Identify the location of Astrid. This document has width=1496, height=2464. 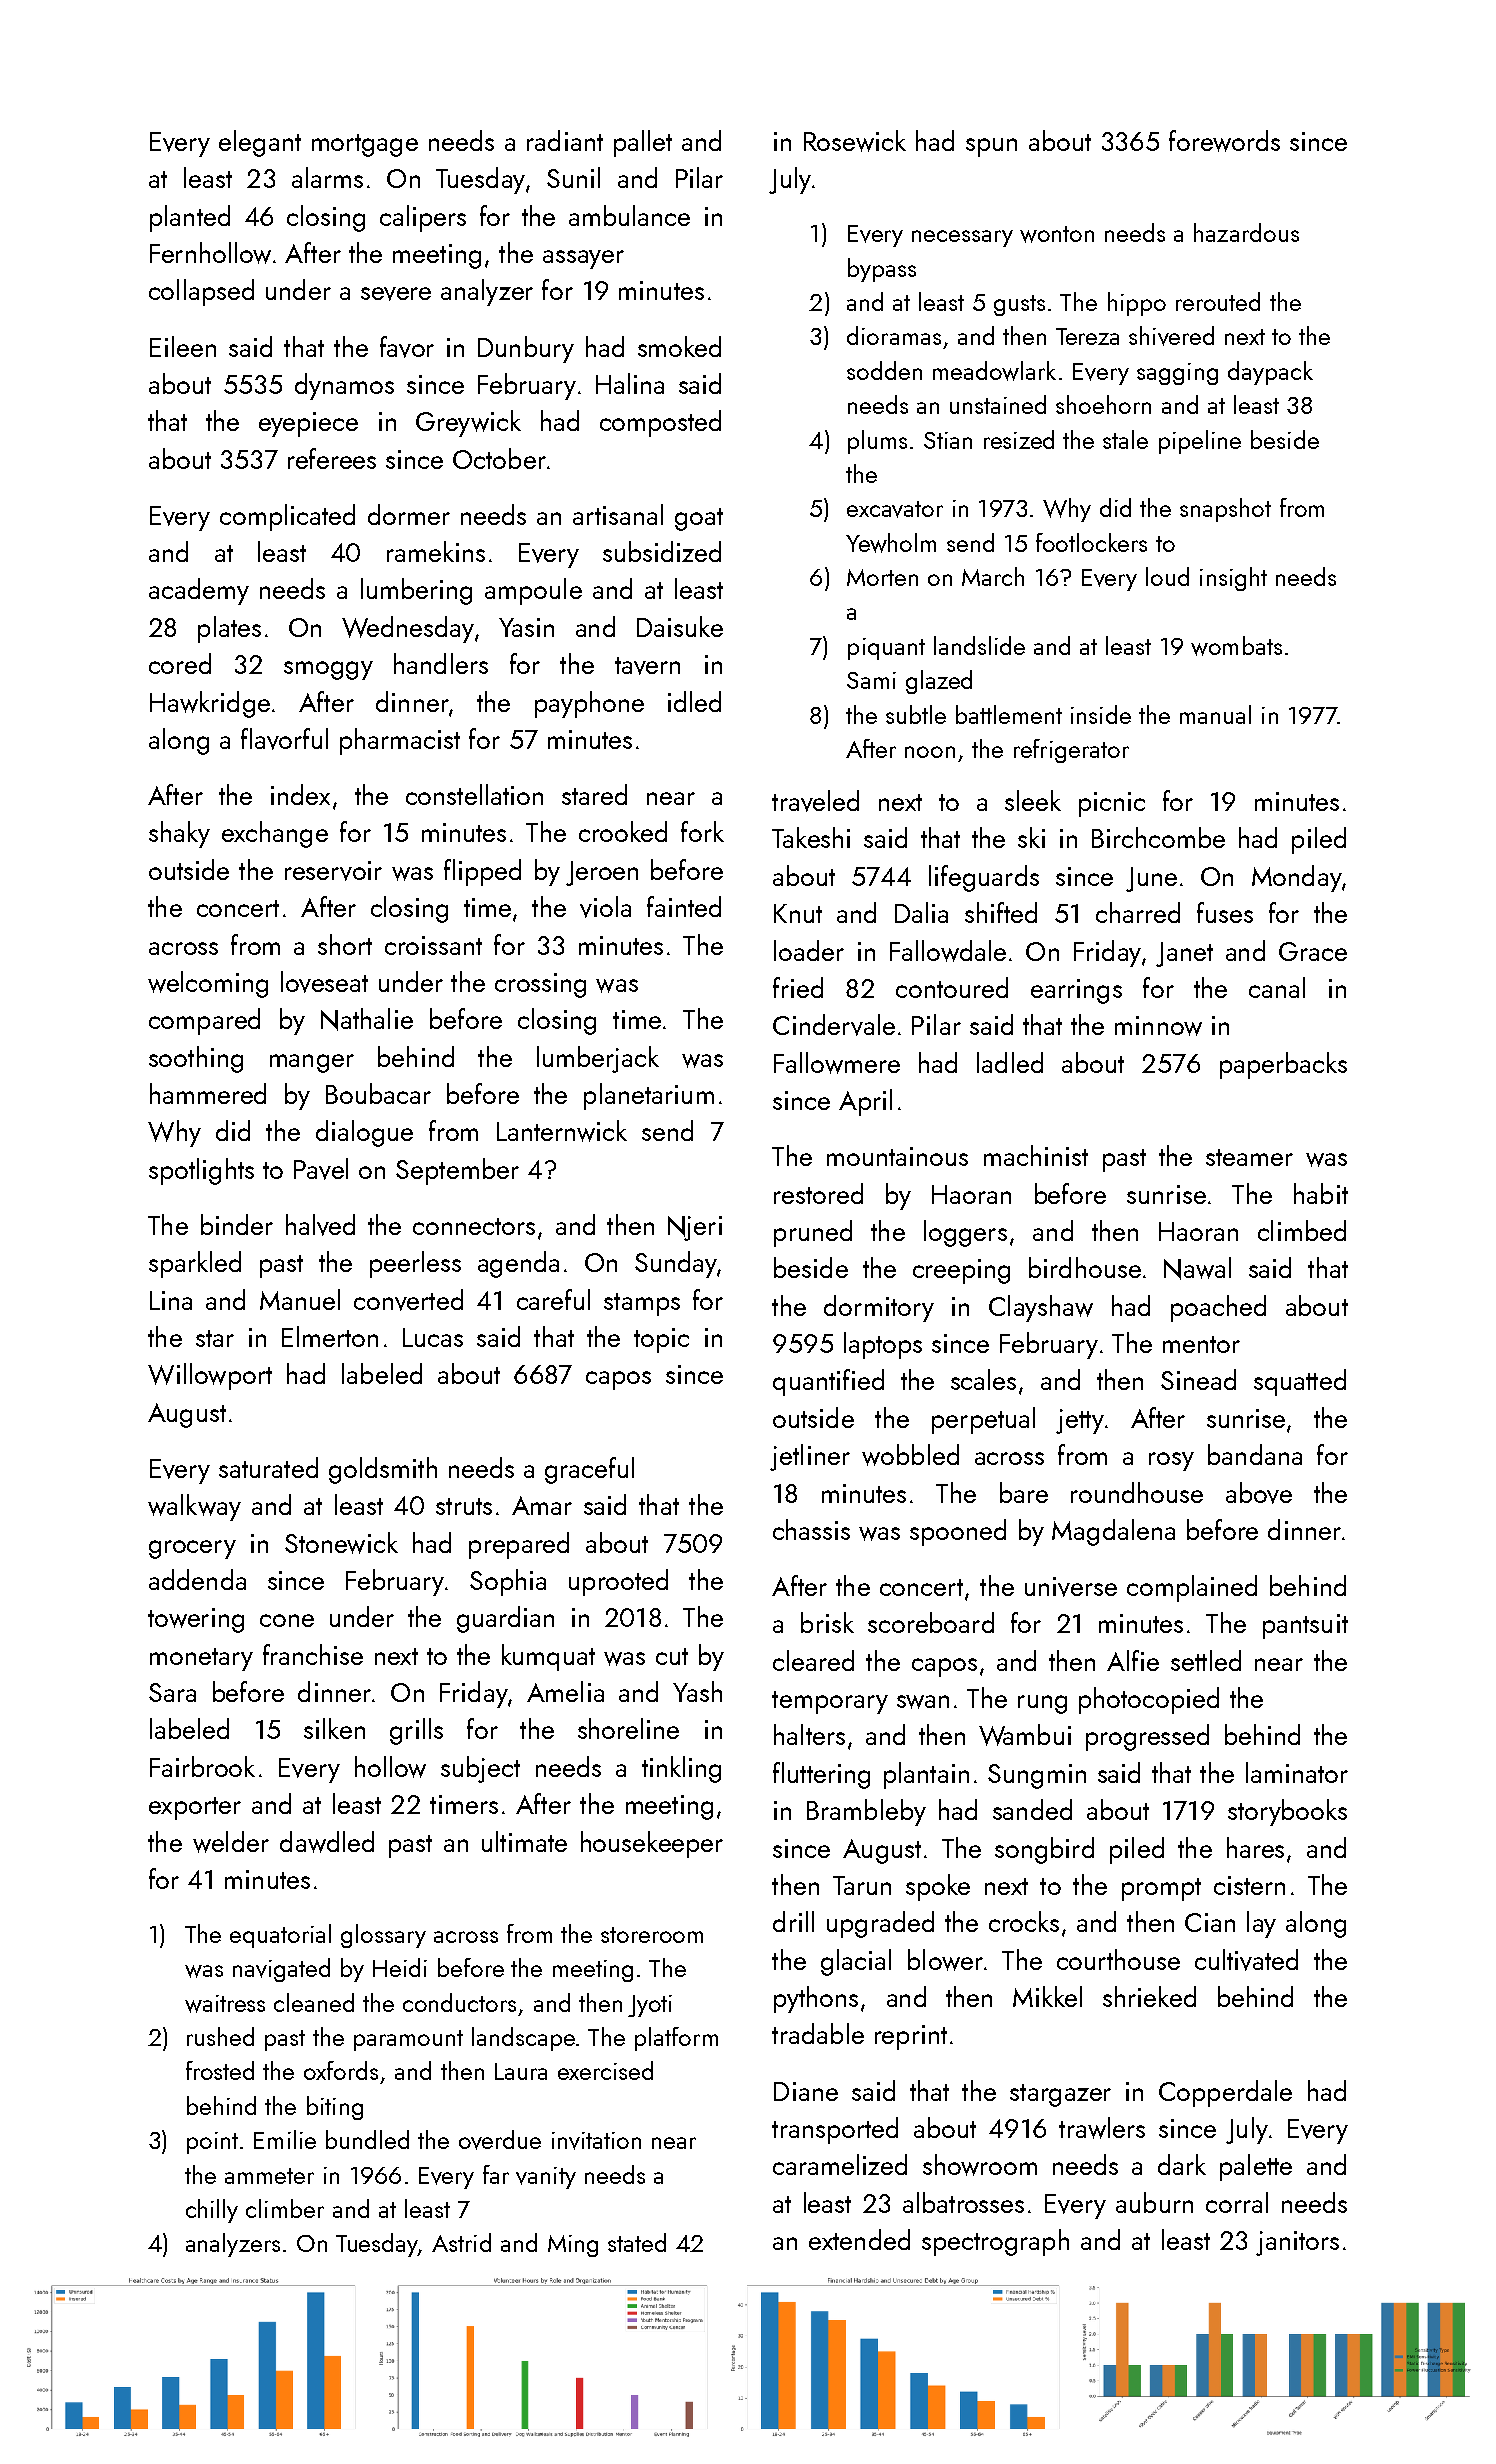
(461, 2242).
